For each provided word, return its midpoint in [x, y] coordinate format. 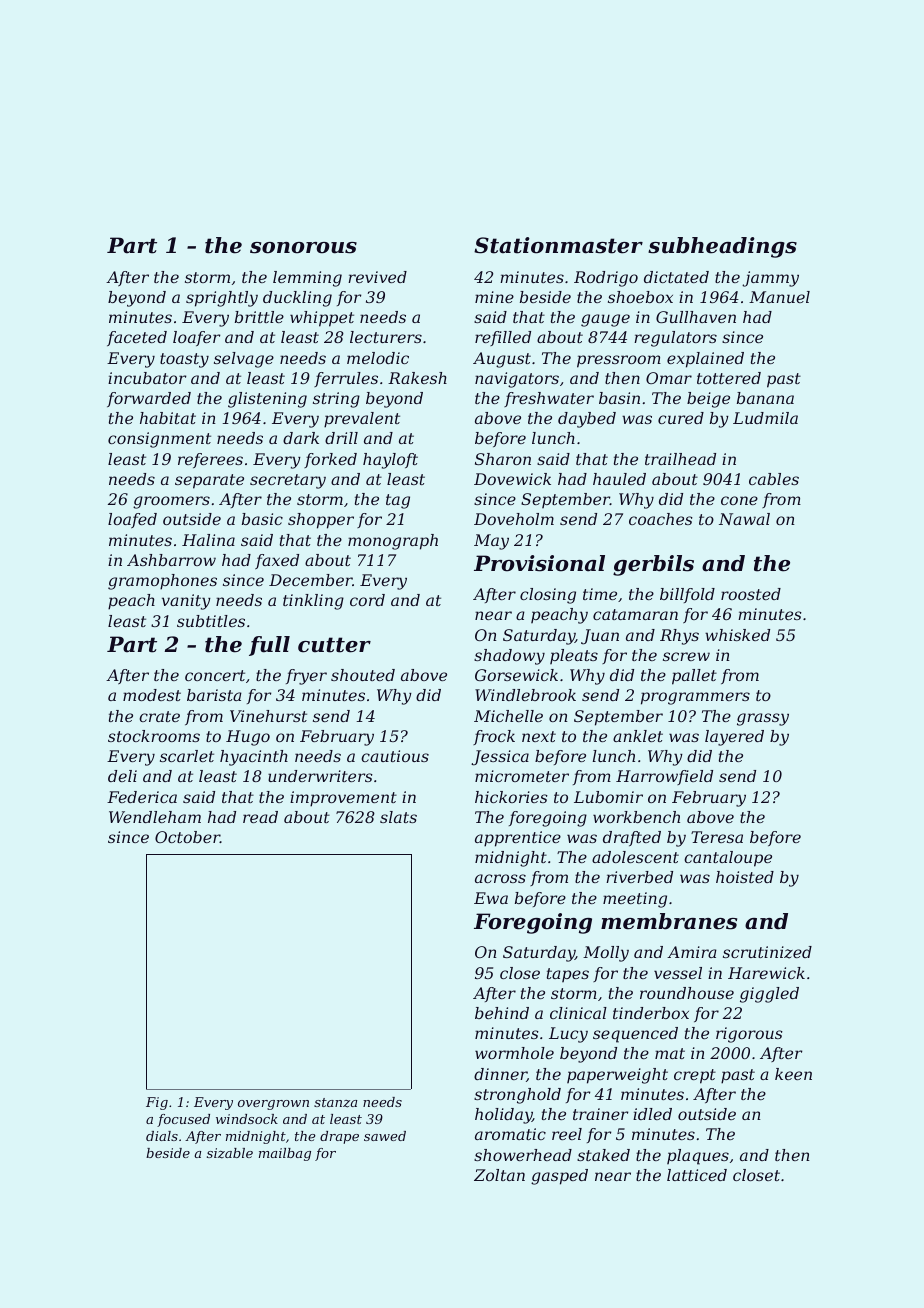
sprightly [222, 299]
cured [681, 418]
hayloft [390, 461]
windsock [247, 1119]
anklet [638, 736]
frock [494, 737]
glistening [267, 400]
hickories [511, 797]
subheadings [722, 247]
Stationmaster [558, 245]
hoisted [745, 877]
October [187, 837]
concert [215, 675]
